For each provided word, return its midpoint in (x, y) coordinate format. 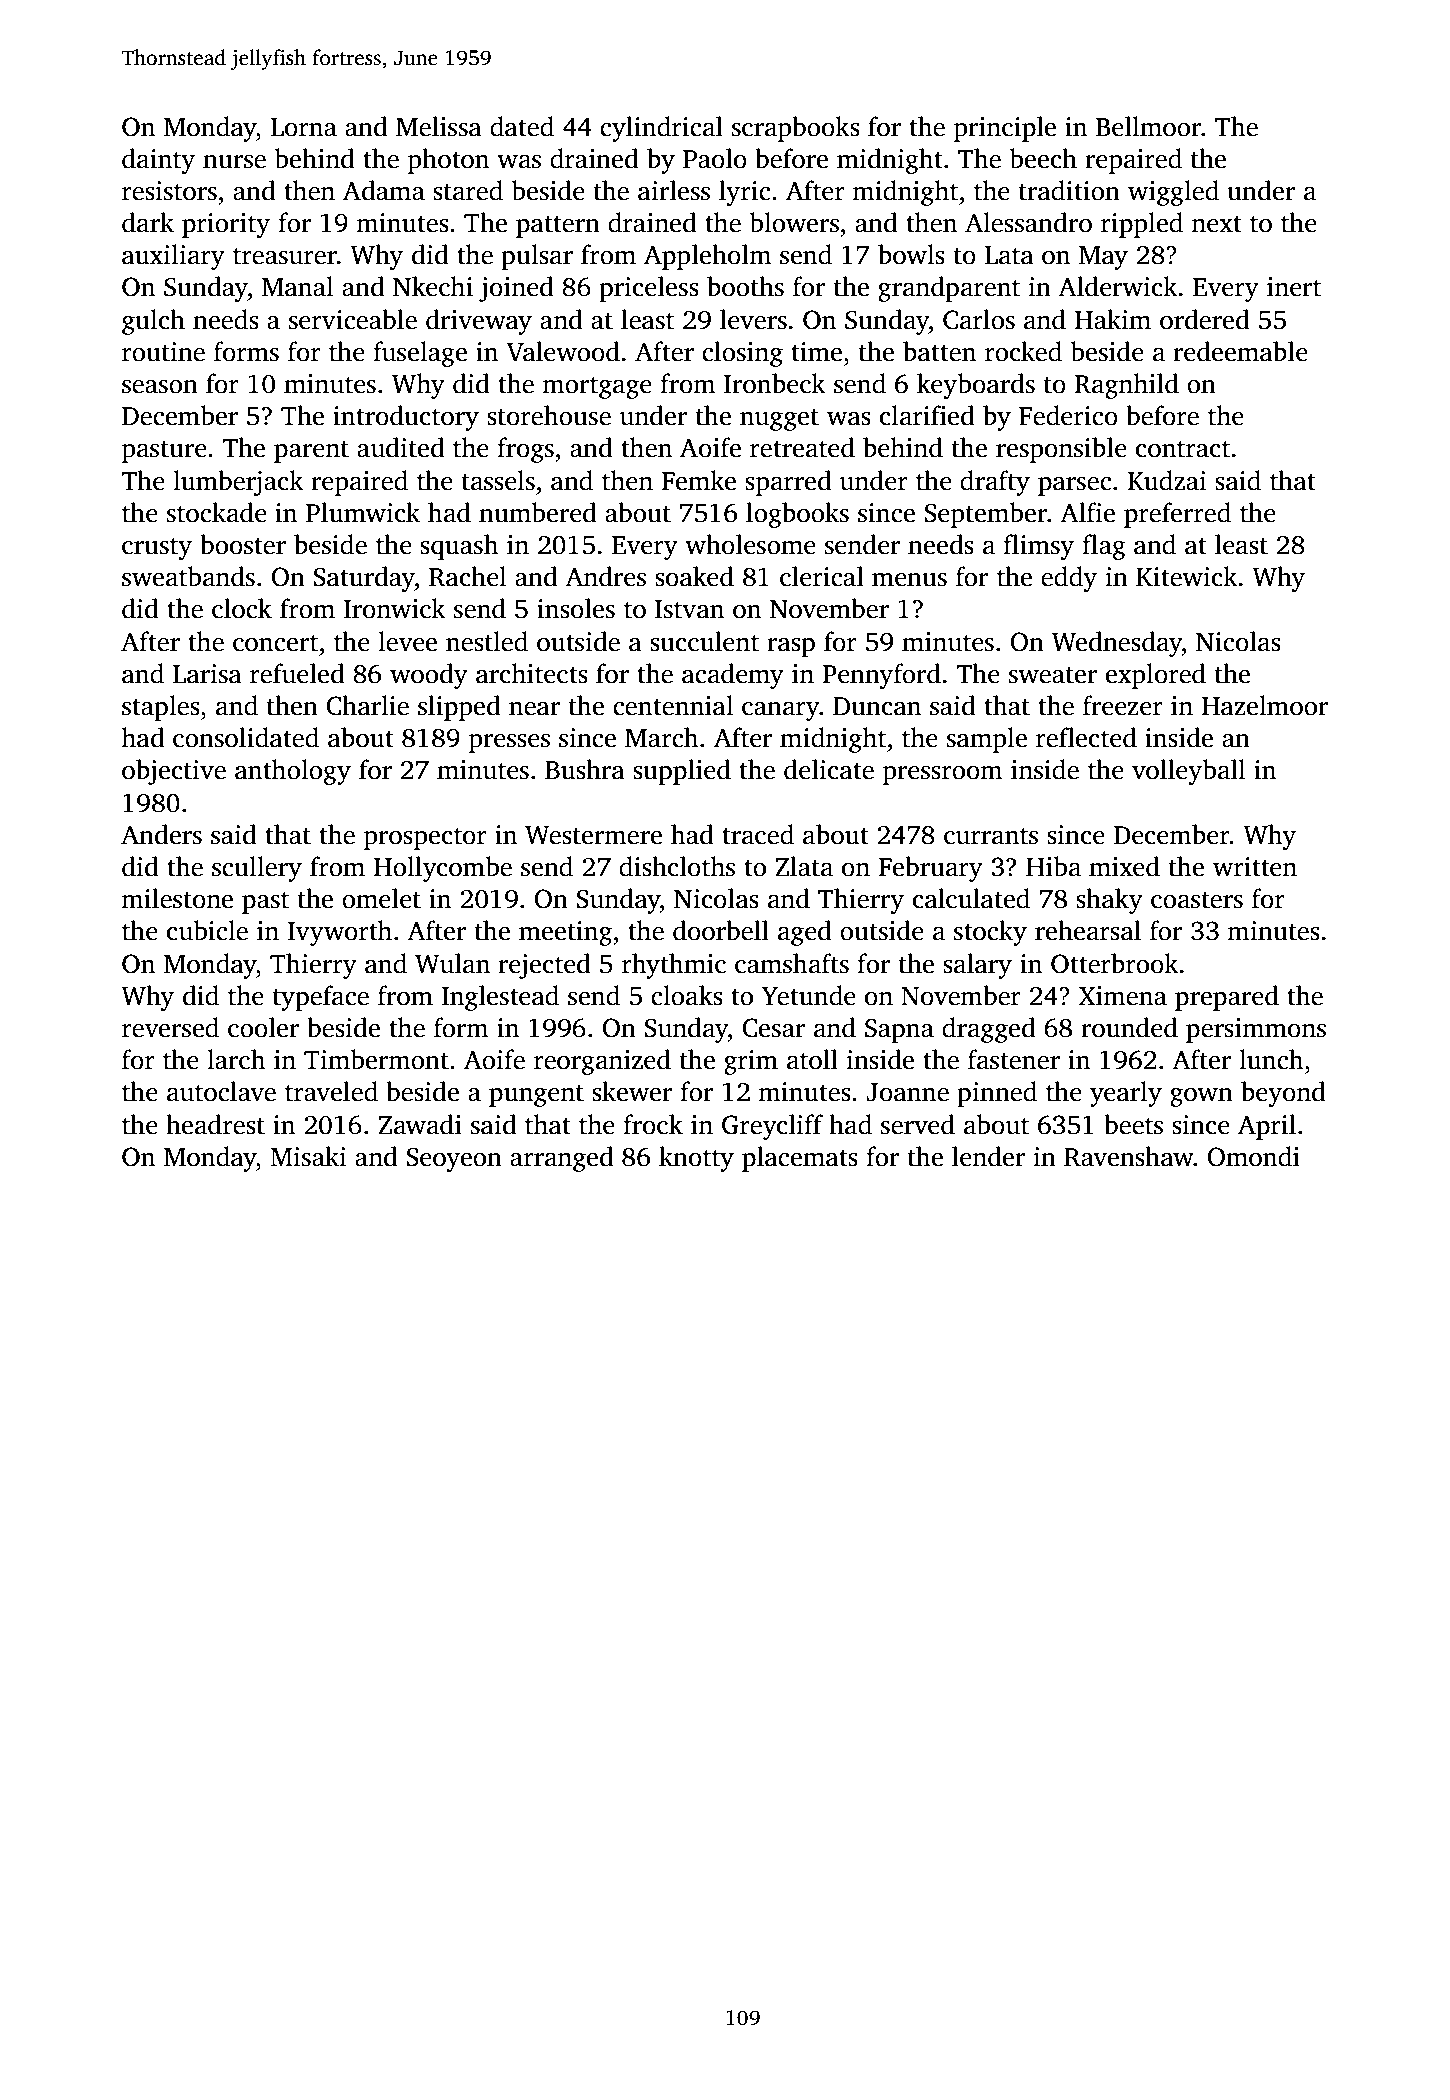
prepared (1227, 998)
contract (1183, 449)
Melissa (439, 126)
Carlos (979, 319)
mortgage (597, 388)
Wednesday (1117, 644)
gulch (153, 322)
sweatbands (188, 576)
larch (236, 1059)
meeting (565, 933)
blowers (794, 222)
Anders (161, 834)
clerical (822, 576)
